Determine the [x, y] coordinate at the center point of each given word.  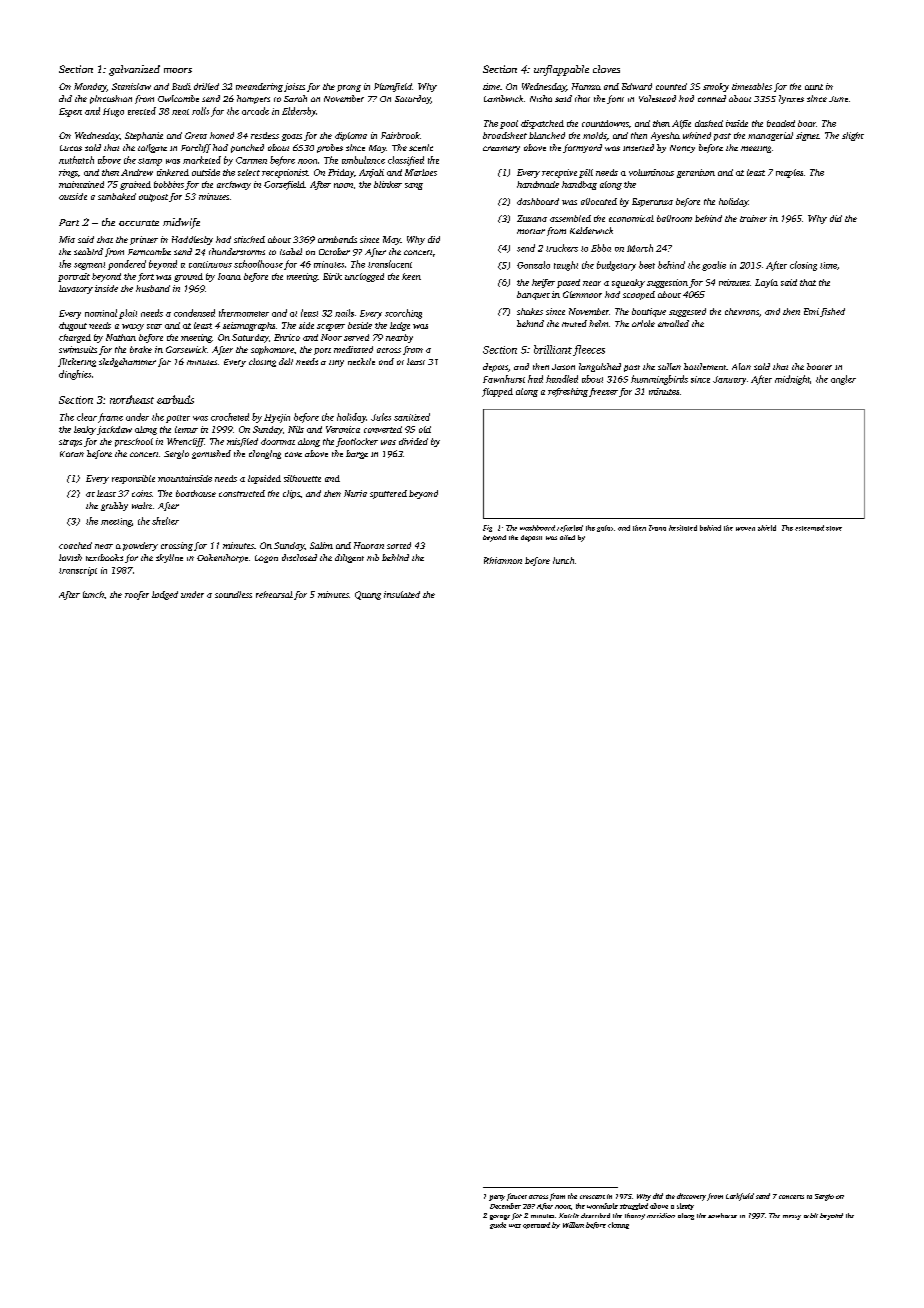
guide [498, 1225]
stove [834, 528]
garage [500, 1217]
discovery [691, 1197]
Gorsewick [186, 349]
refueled [570, 528]
